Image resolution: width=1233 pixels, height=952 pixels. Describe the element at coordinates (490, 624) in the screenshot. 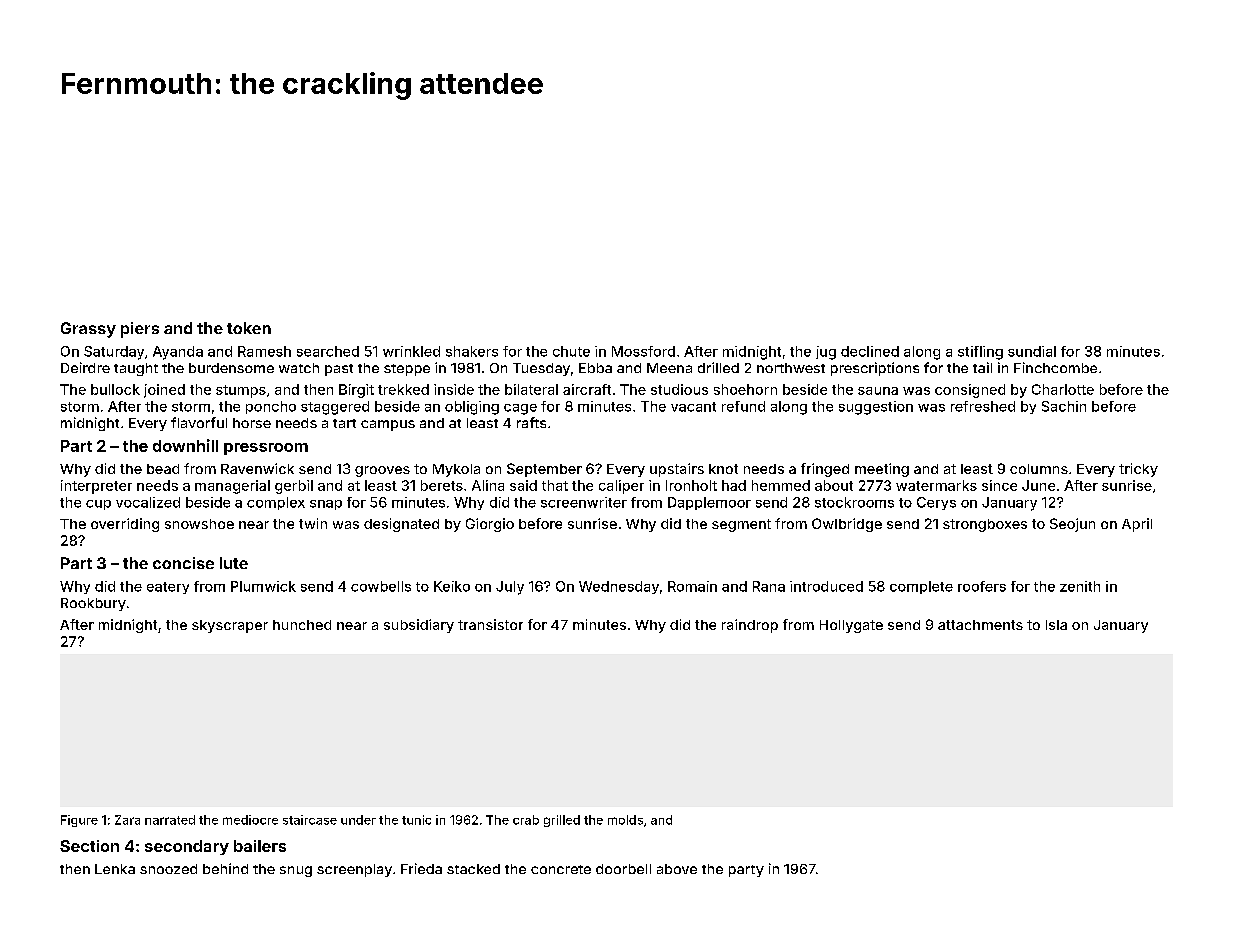

I see `transistor` at that location.
